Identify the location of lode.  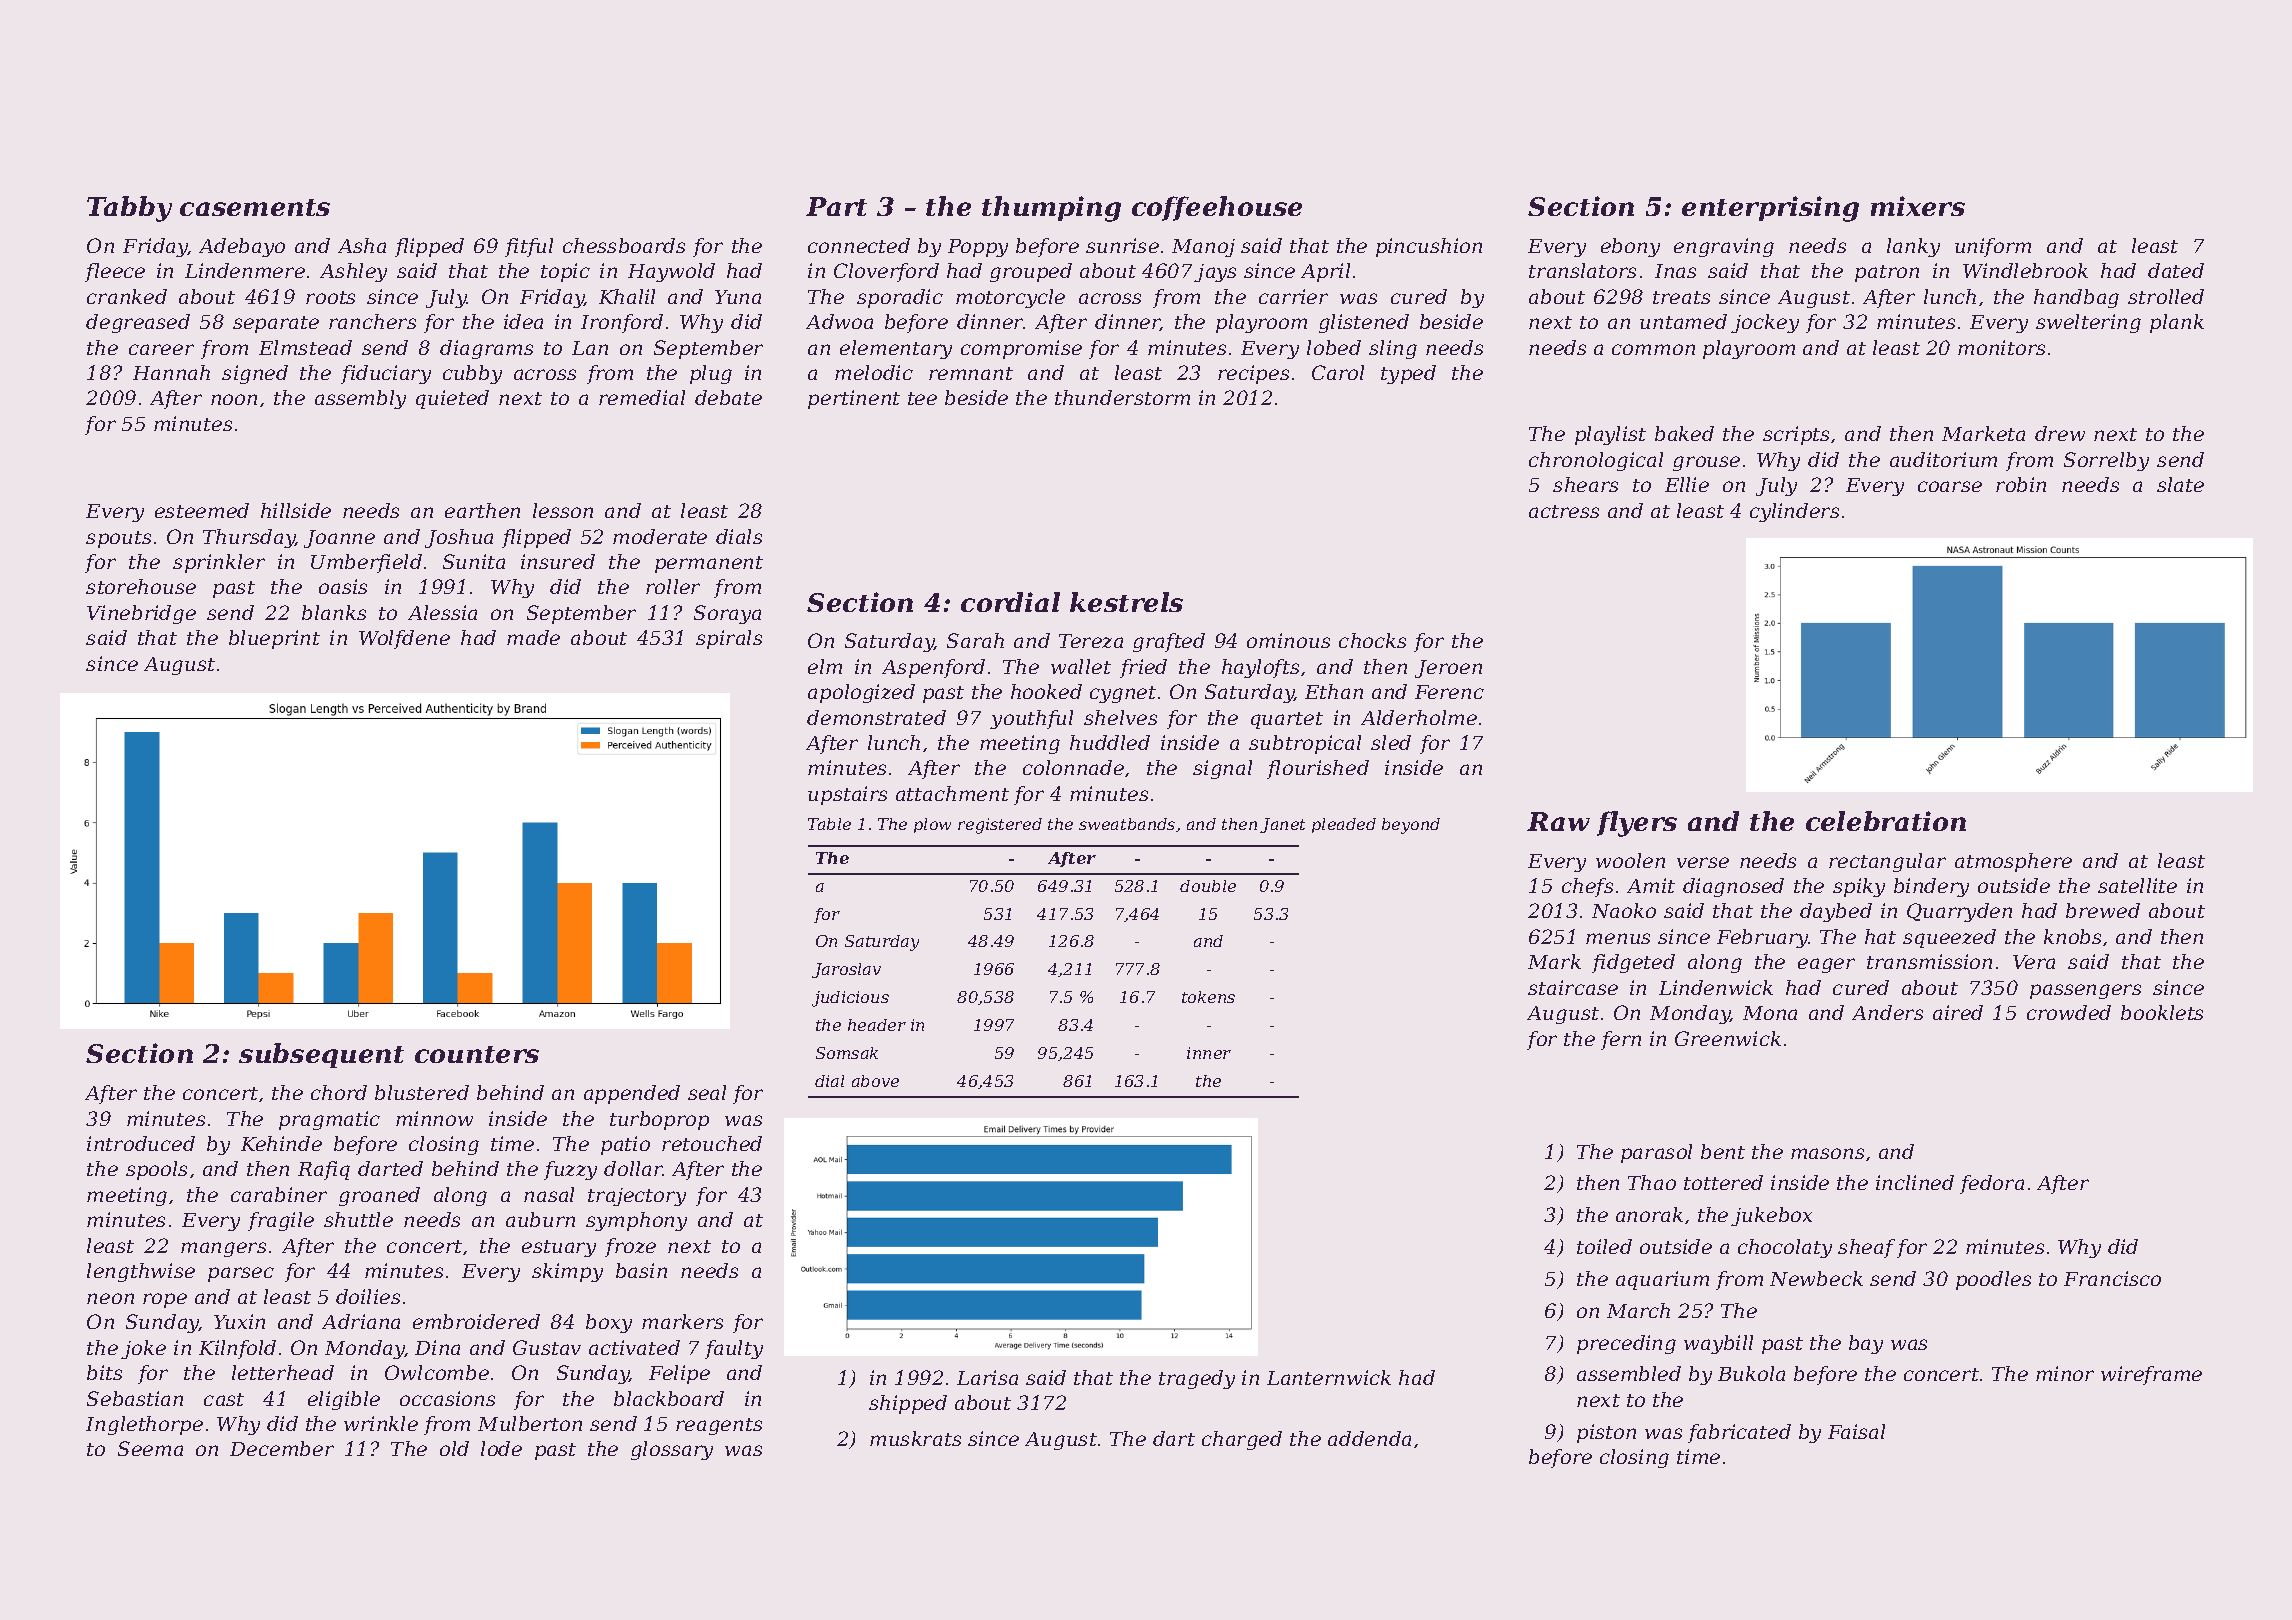
(501, 1448).
